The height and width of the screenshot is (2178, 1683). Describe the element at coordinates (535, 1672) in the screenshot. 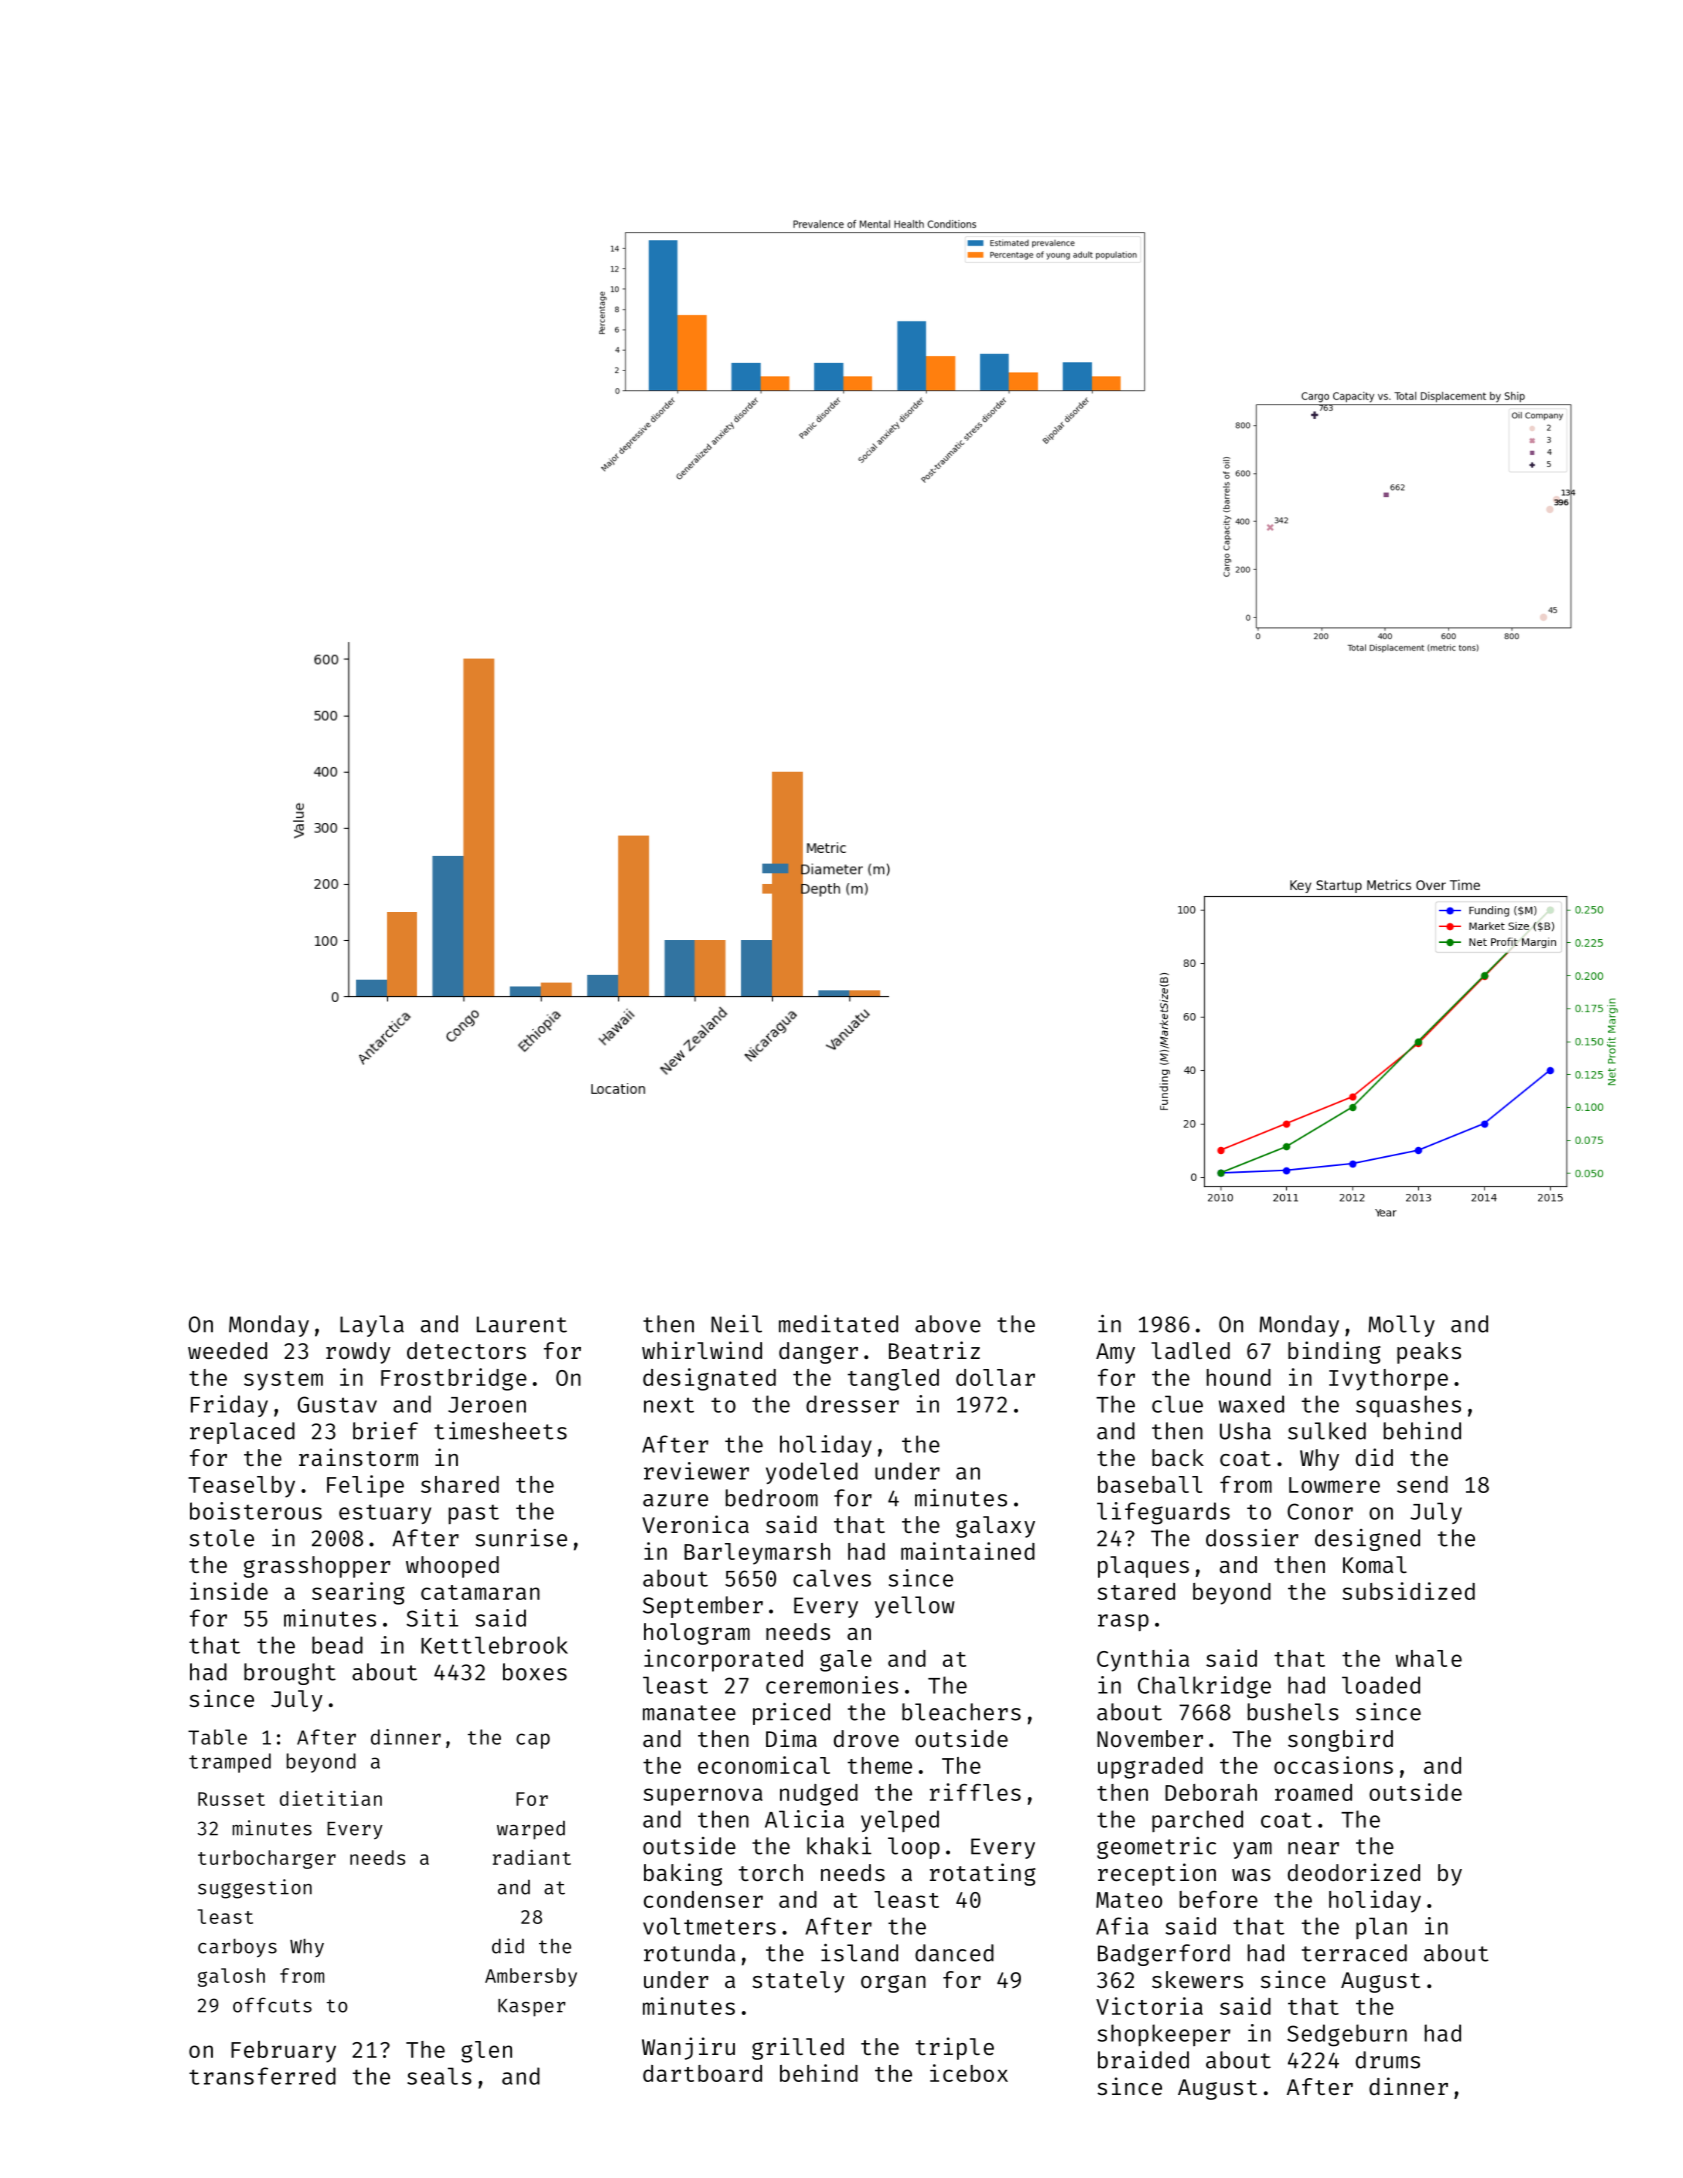

I see `boxes` at that location.
